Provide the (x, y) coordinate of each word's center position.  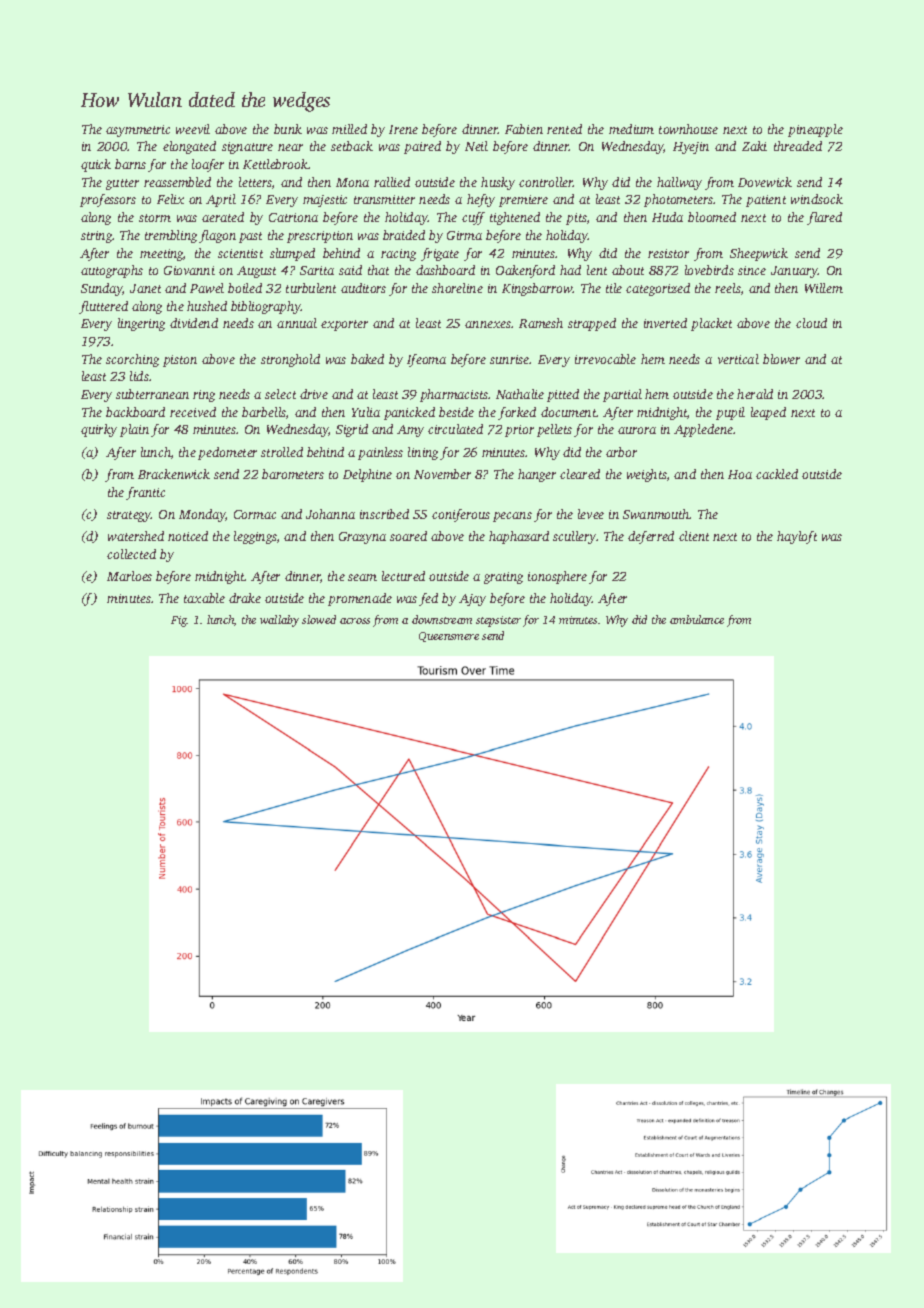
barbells (264, 412)
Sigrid (352, 430)
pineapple (815, 130)
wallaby (279, 621)
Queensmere (449, 637)
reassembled (177, 182)
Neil (476, 146)
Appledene (703, 430)
